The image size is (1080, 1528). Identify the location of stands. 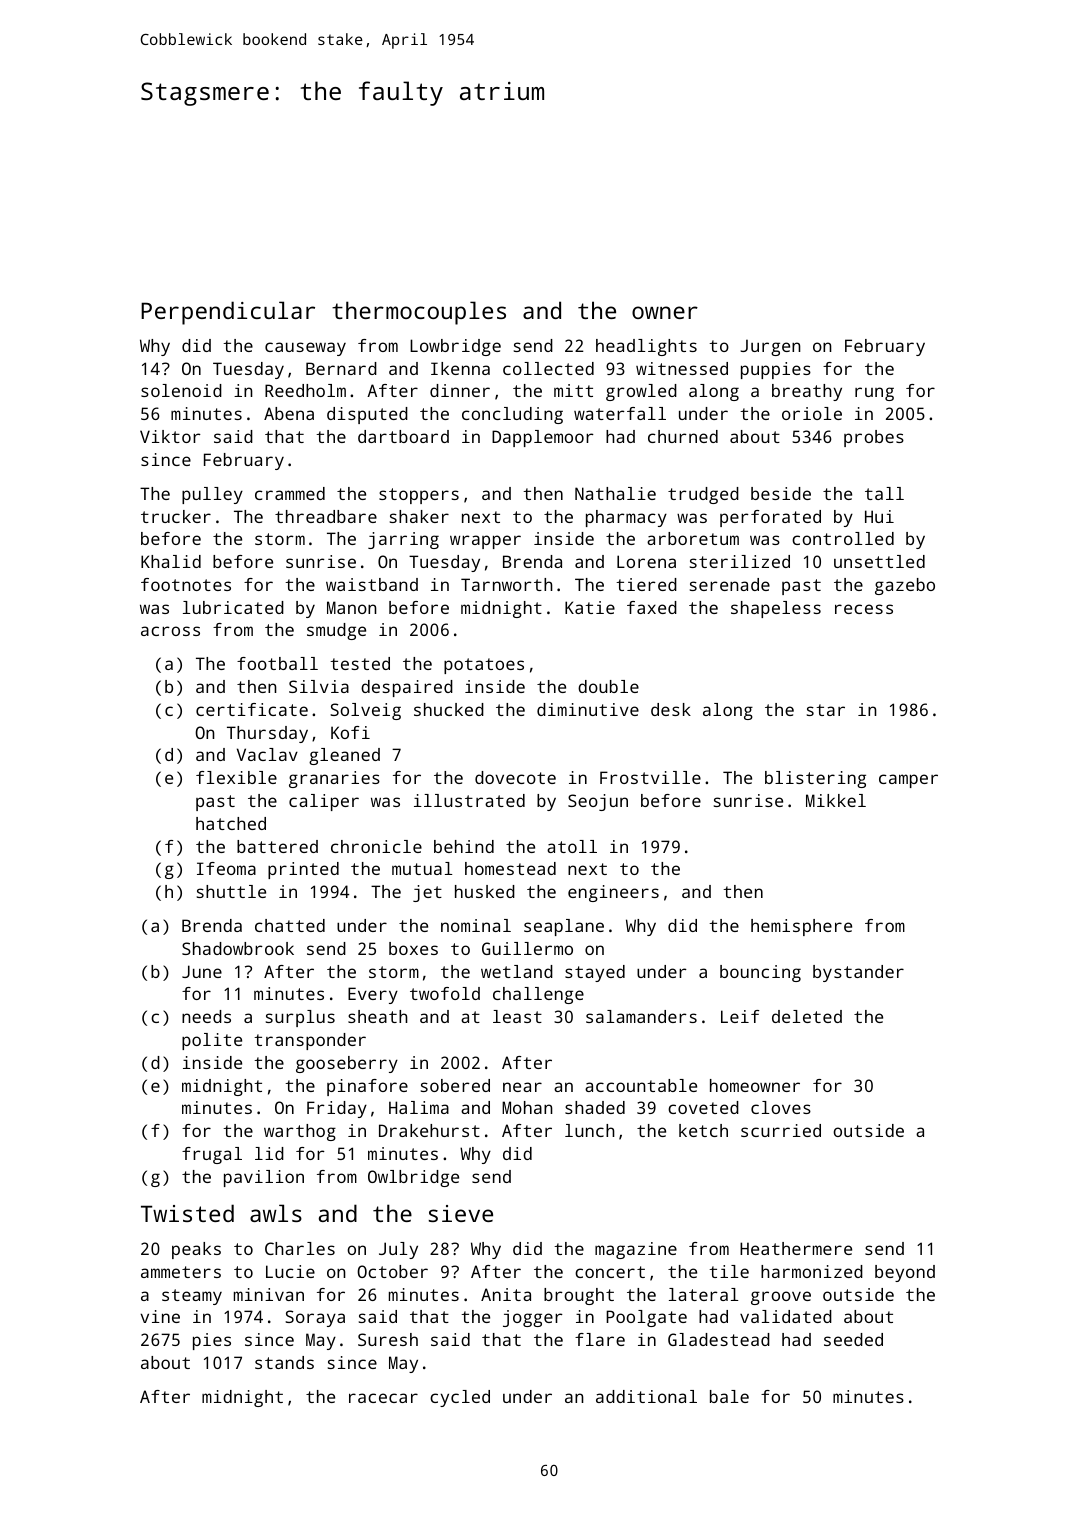
(284, 1362).
